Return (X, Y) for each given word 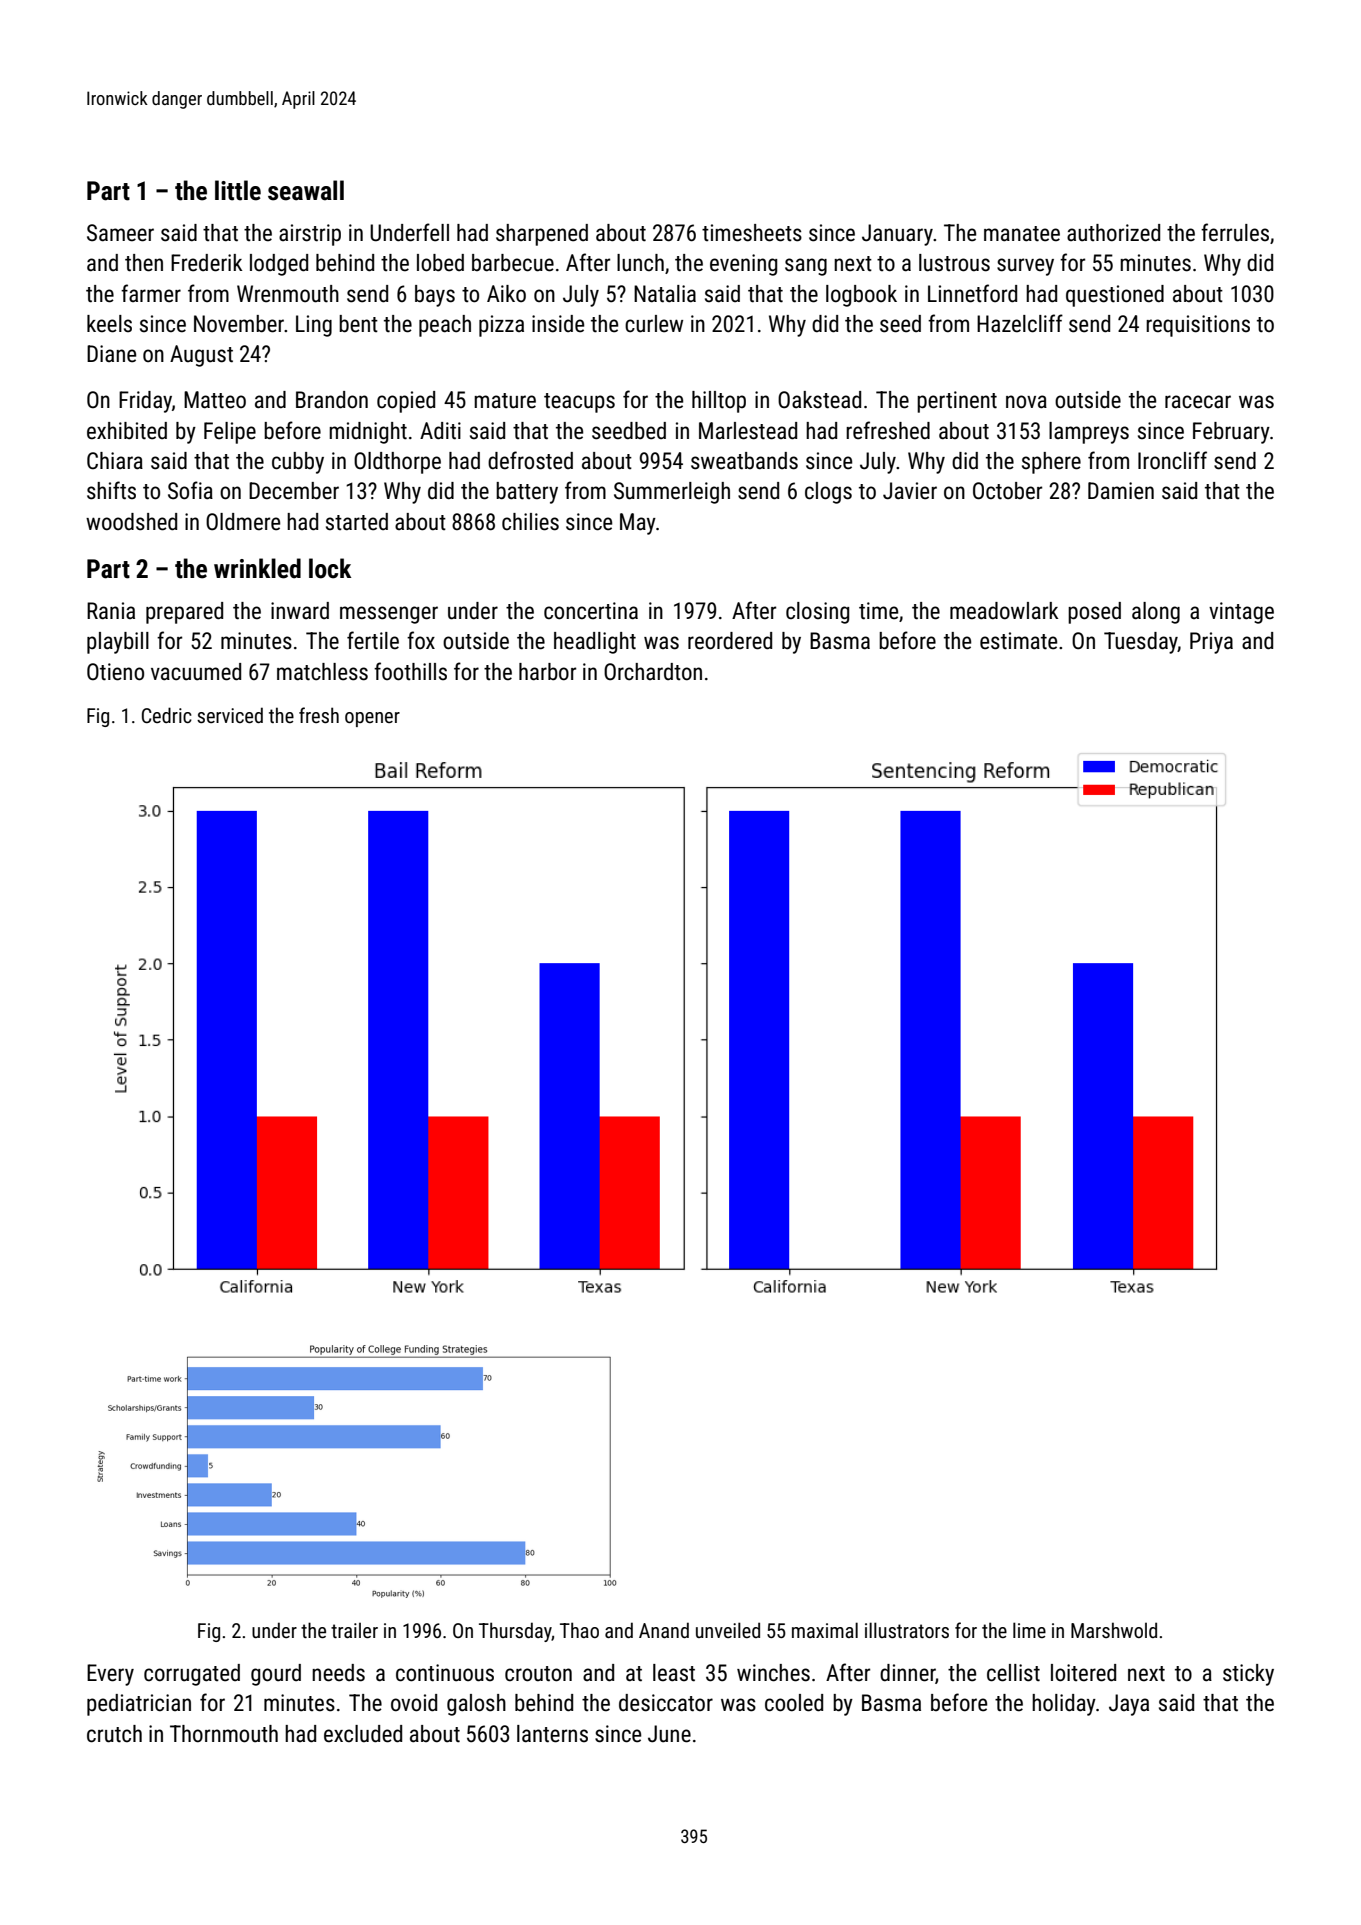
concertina (591, 611)
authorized (1113, 233)
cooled (794, 1703)
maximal (825, 1630)
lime (1029, 1630)
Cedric (167, 715)
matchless (322, 672)
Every (110, 1675)
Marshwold (1114, 1630)
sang (806, 267)
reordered (730, 641)
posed (1094, 613)
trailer (354, 1630)
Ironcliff (1172, 460)
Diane (111, 354)
